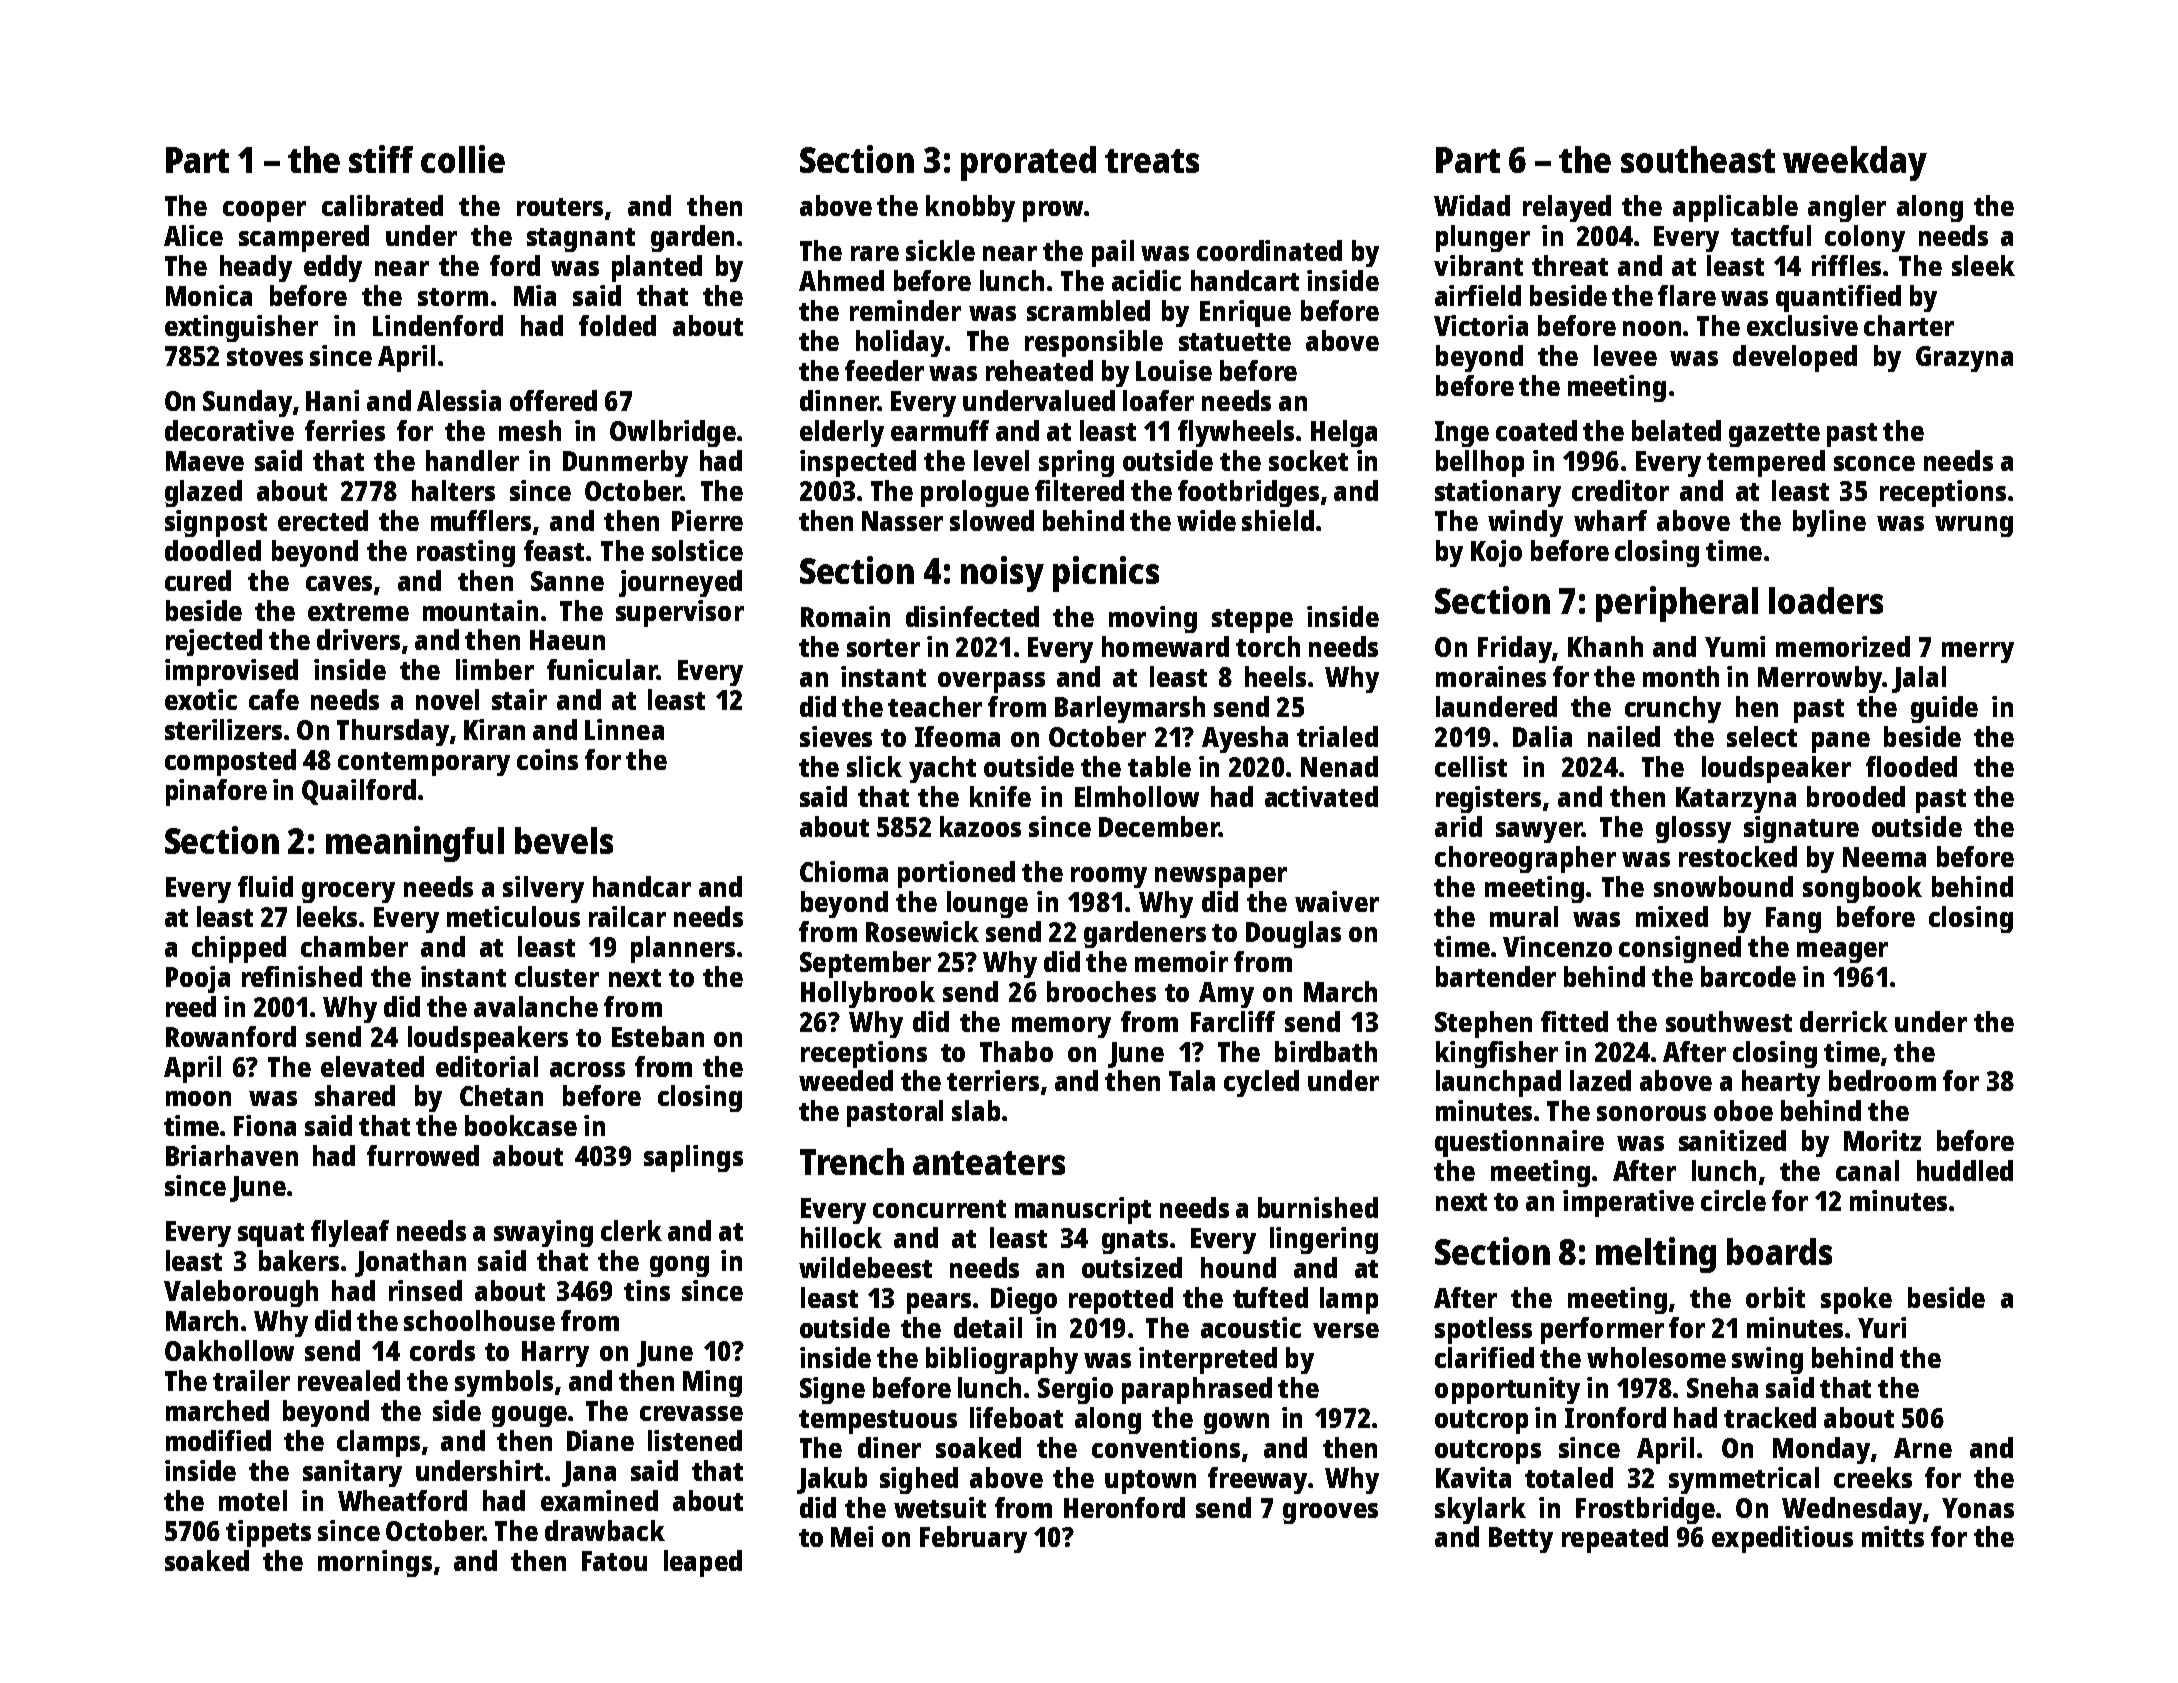 The height and width of the image is (1683, 2178). I want to click on Alessia, so click(459, 400).
